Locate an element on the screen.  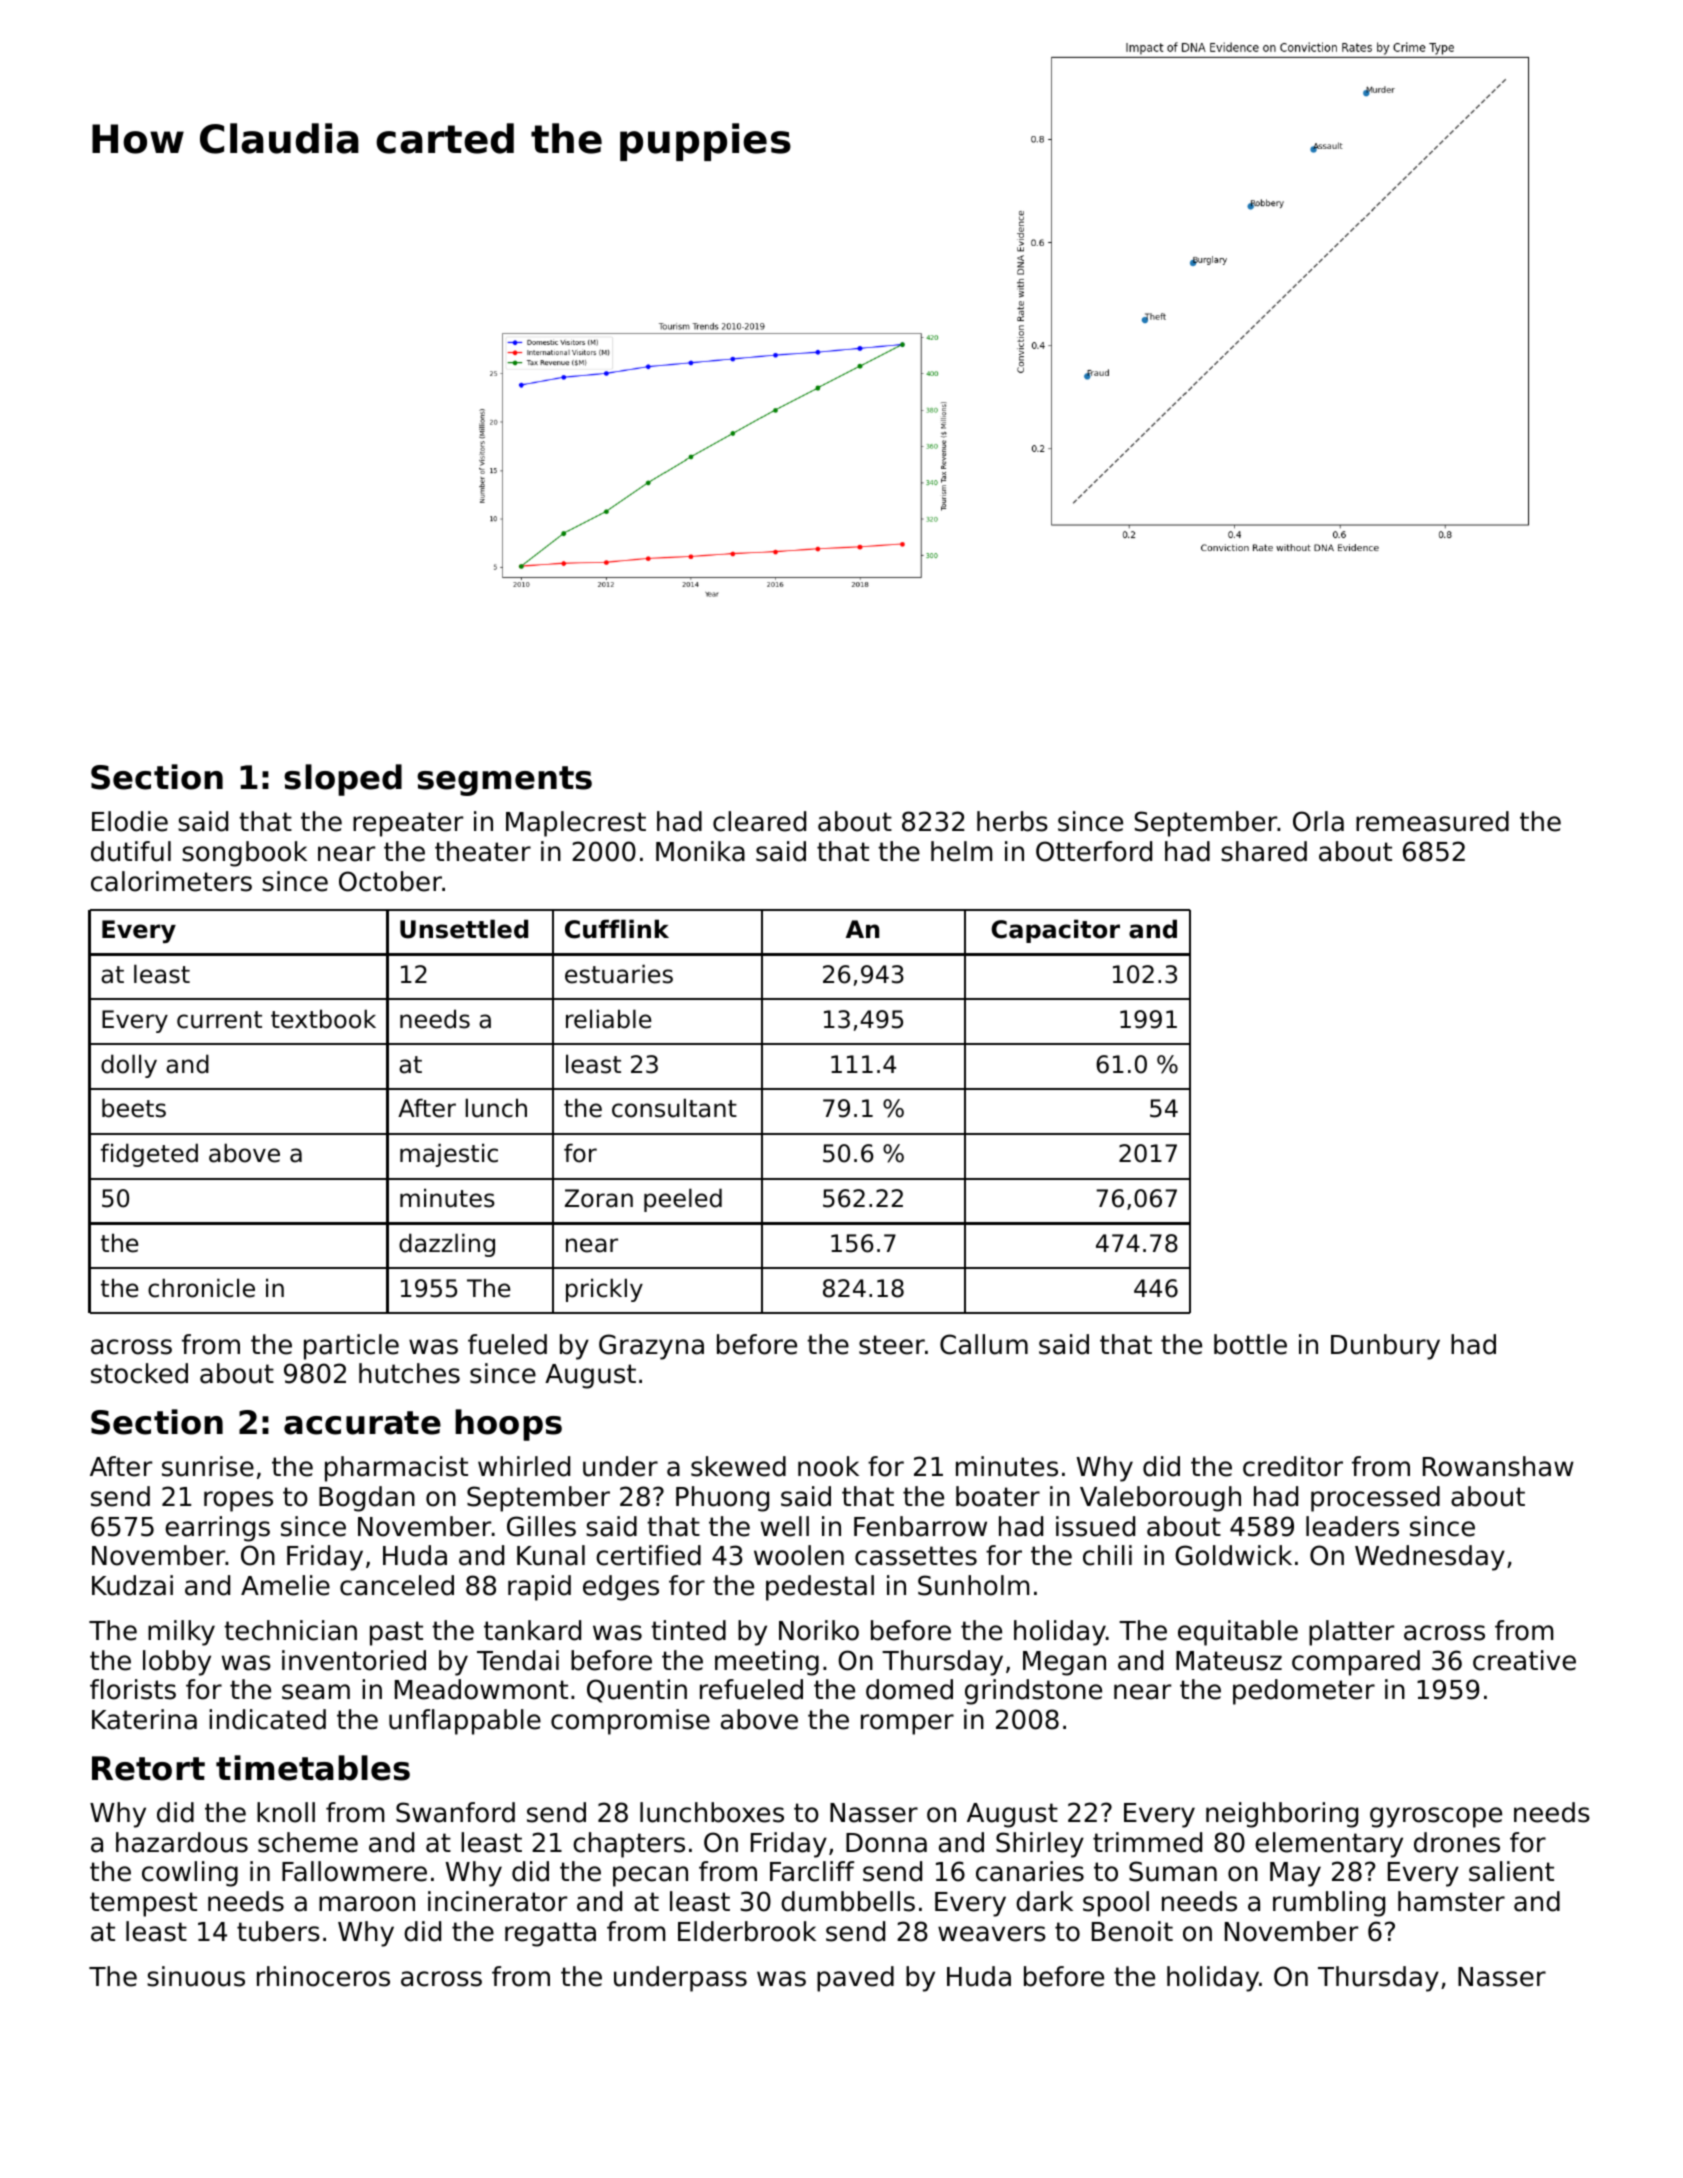
shared is located at coordinates (1264, 851).
